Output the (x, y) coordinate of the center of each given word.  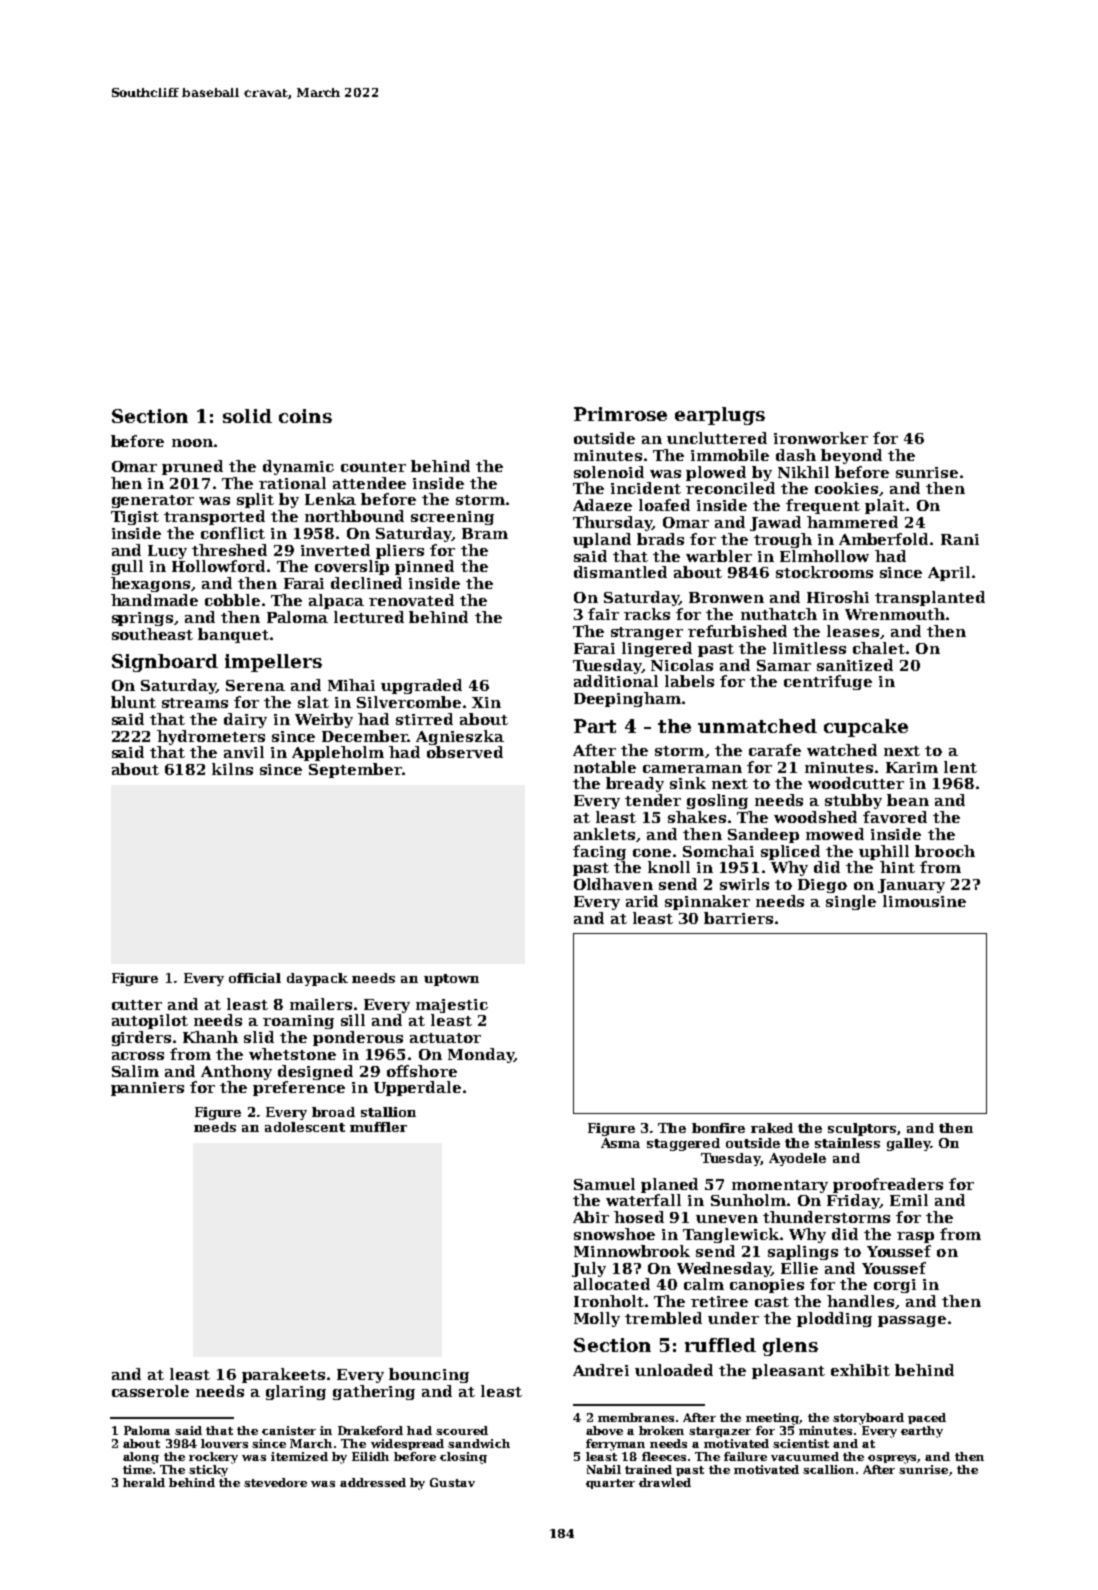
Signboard (165, 663)
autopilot (150, 1021)
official (255, 978)
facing (599, 852)
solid (247, 416)
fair (603, 614)
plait (885, 506)
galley (908, 1144)
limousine (924, 901)
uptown (451, 980)
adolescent (305, 1127)
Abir (591, 1217)
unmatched (757, 726)
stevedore (275, 1482)
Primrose (620, 414)
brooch (945, 851)
